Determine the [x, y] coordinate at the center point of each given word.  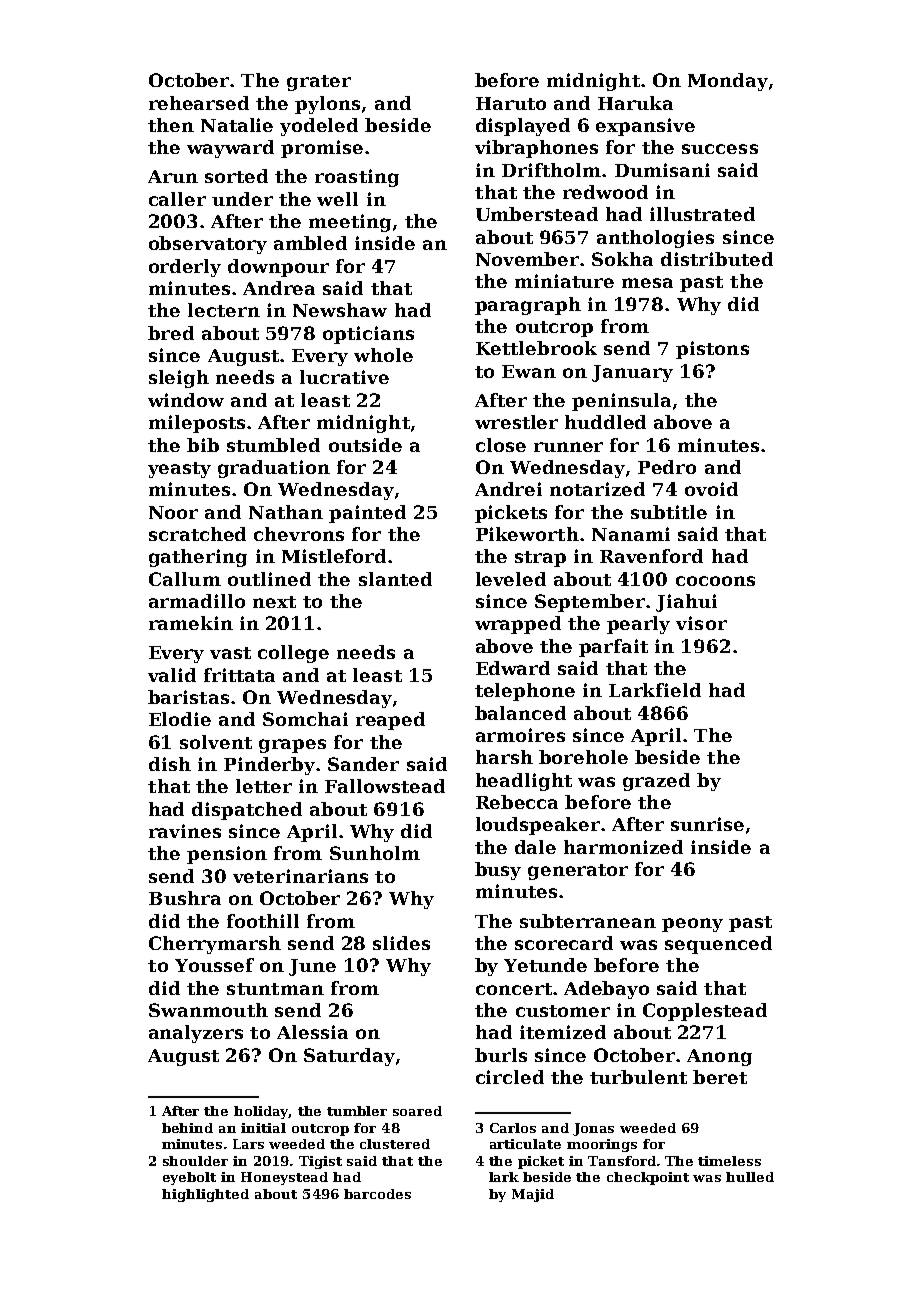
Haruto [511, 103]
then [171, 125]
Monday [728, 82]
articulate [525, 1144]
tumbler [357, 1111]
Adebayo [606, 990]
